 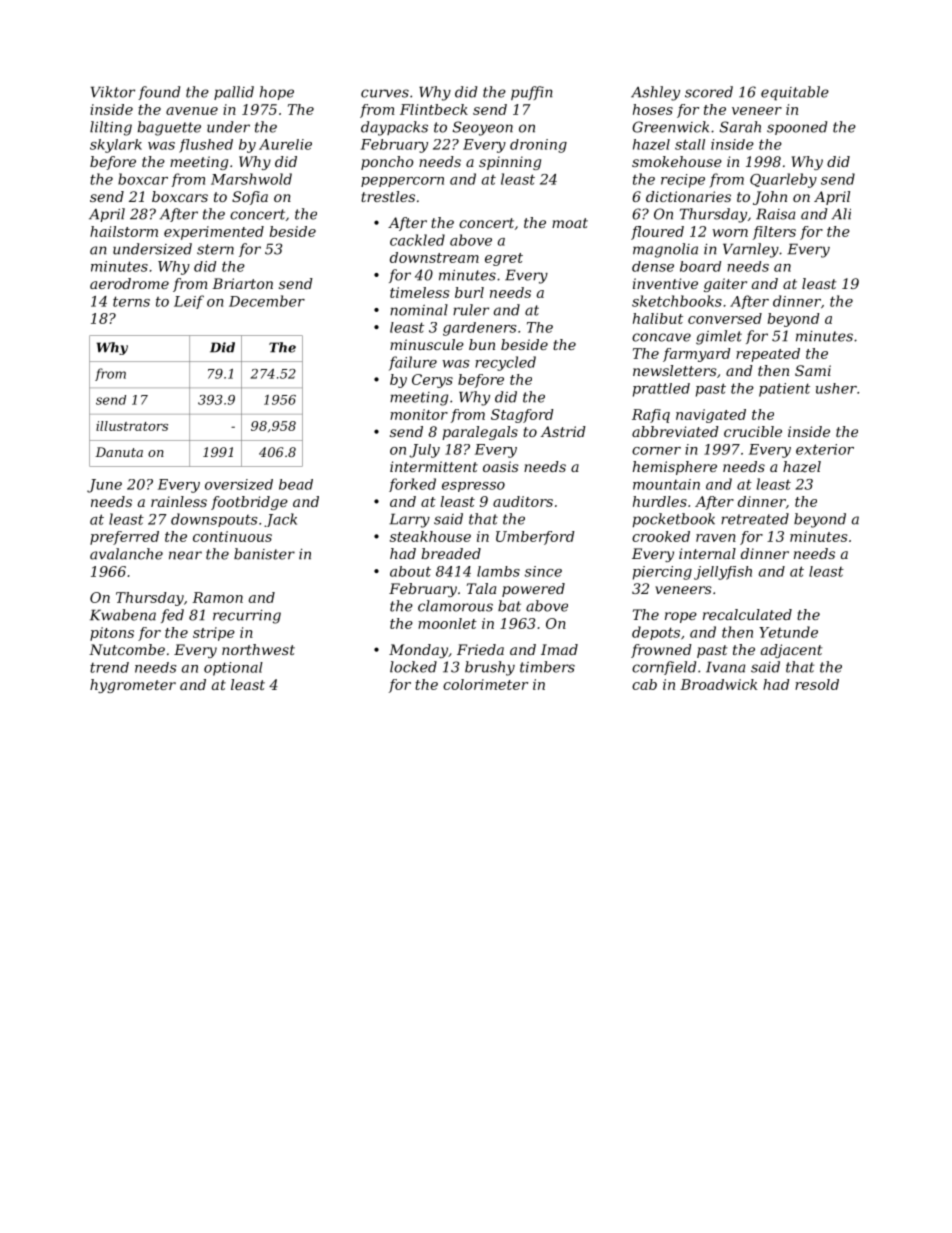 What do you see at coordinates (656, 451) in the document?
I see `corner` at bounding box center [656, 451].
